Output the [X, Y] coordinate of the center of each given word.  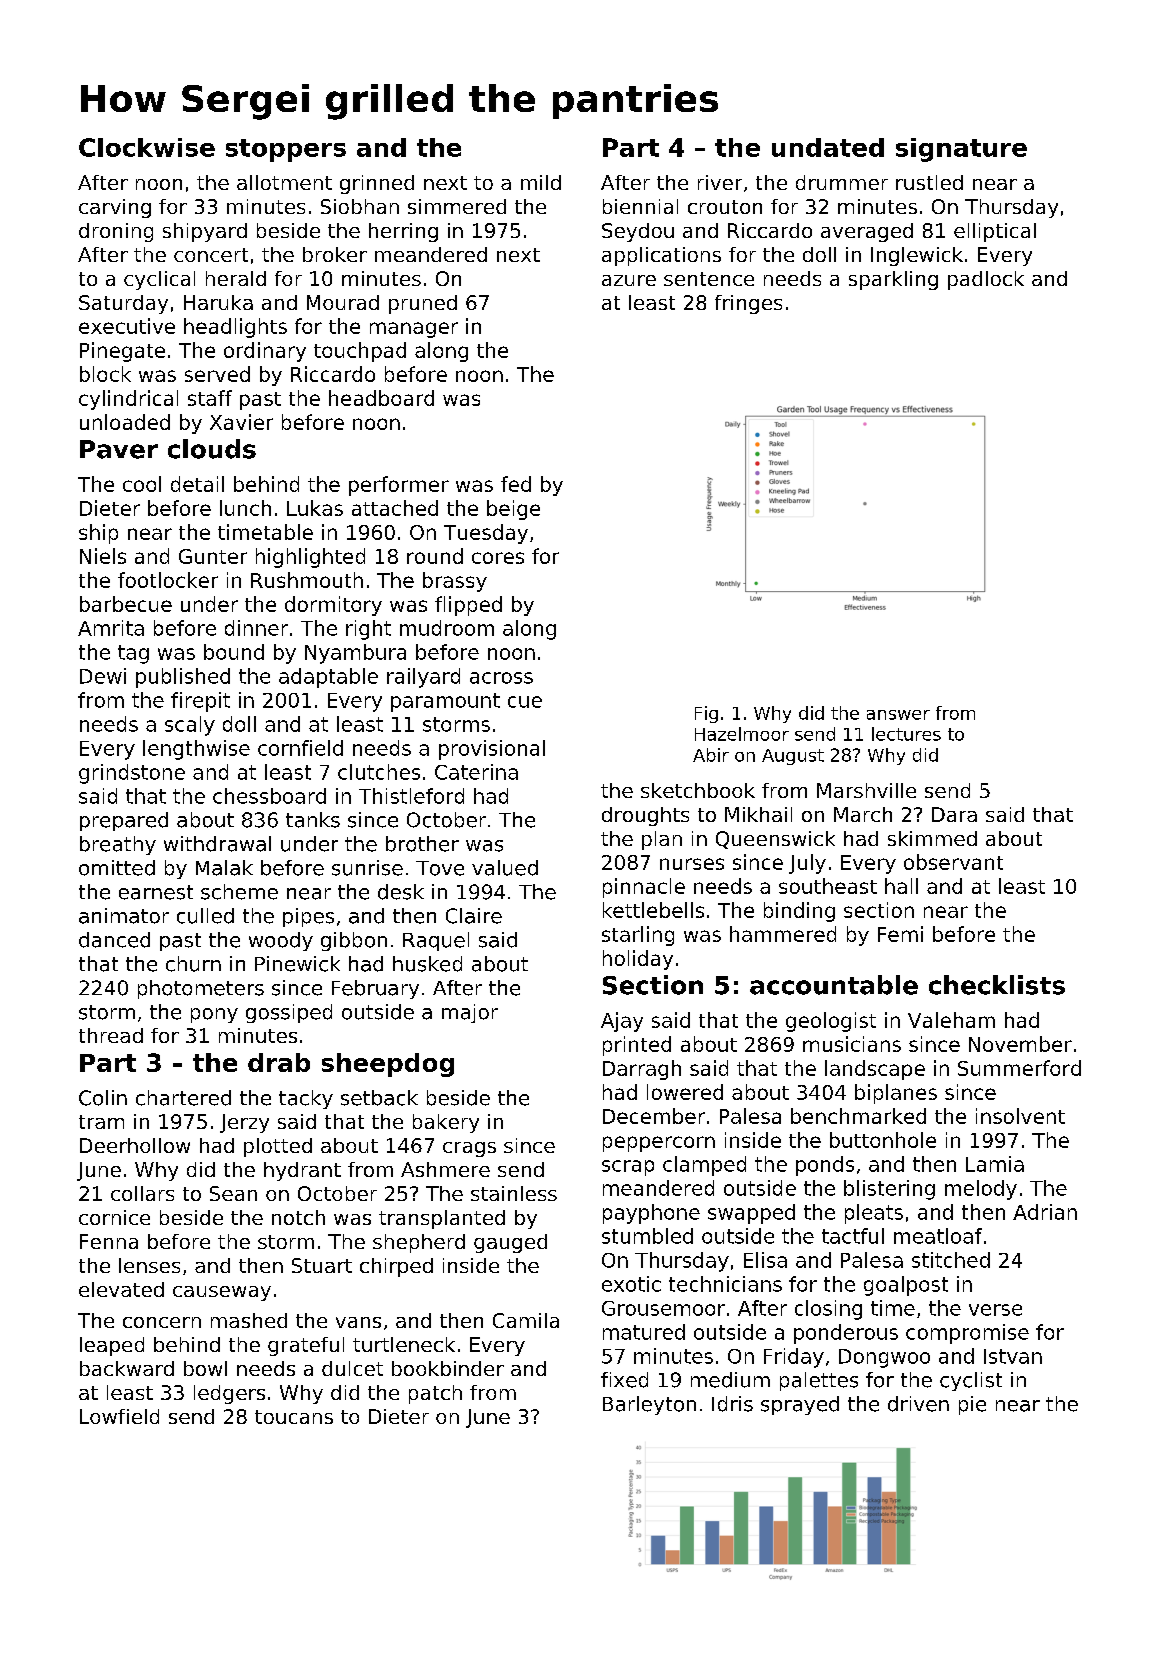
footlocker [168, 580]
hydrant [302, 1171]
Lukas [315, 508]
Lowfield [119, 1416]
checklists [997, 985]
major [470, 1013]
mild [541, 182]
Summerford [1019, 1068]
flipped [468, 606]
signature [961, 150]
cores [498, 558]
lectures [906, 734]
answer [898, 715]
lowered [685, 1092]
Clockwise [147, 147]
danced [114, 940]
